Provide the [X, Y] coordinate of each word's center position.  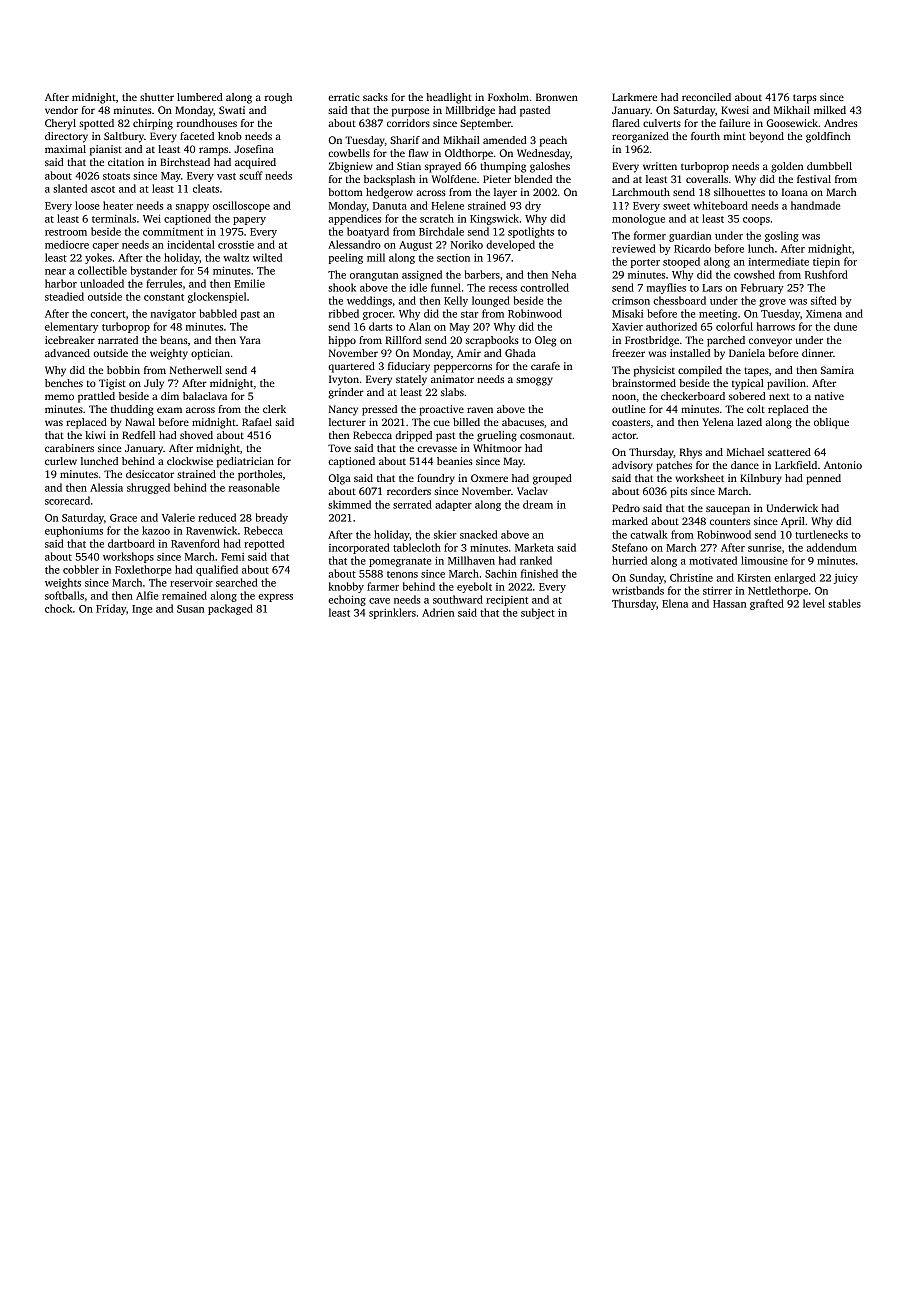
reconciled [706, 97]
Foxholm [508, 97]
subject [538, 613]
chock [59, 608]
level [814, 603]
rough [278, 98]
